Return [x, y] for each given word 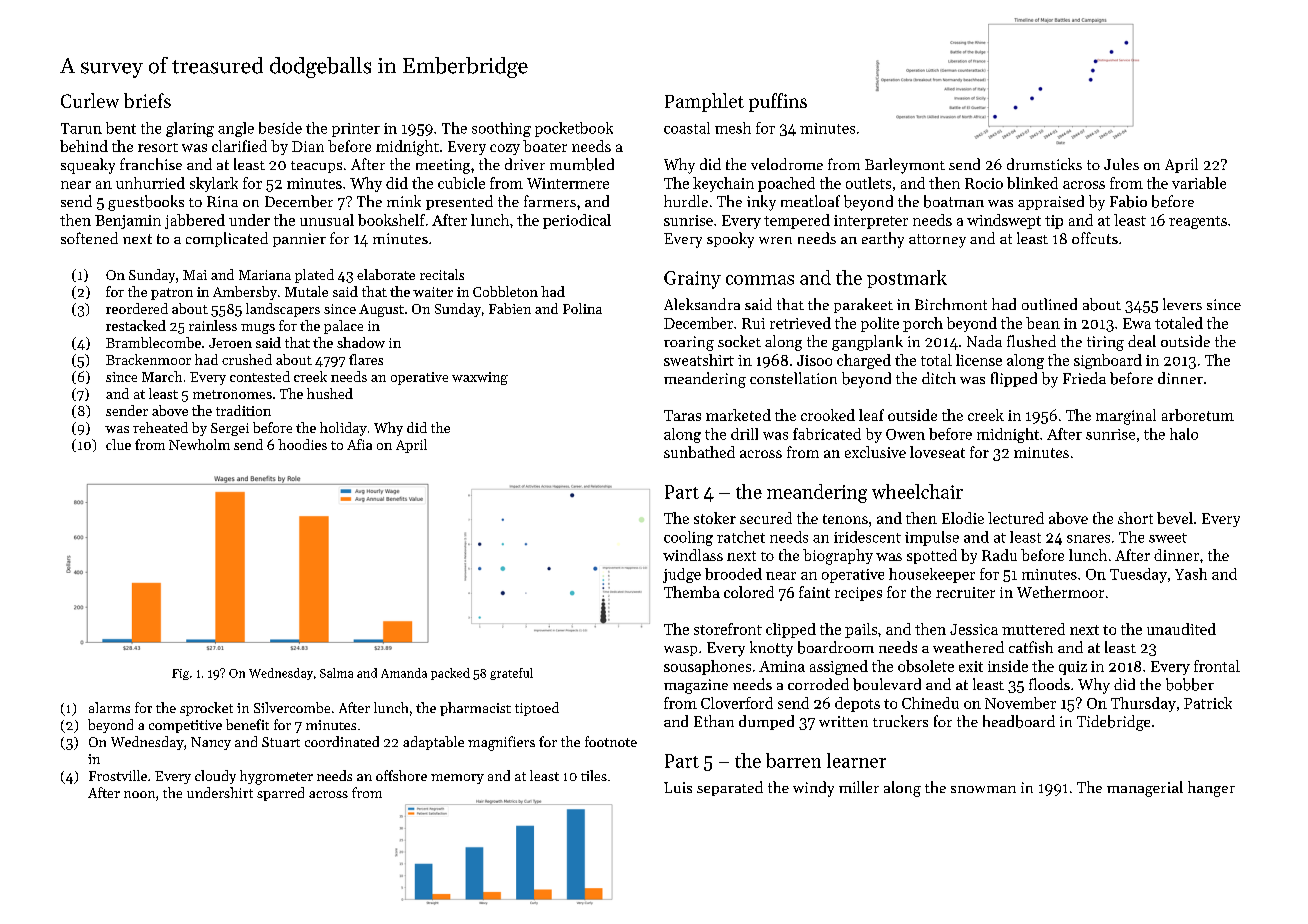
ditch [939, 378]
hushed [330, 393]
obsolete [926, 666]
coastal [687, 128]
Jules [1121, 164]
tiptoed [537, 709]
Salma [336, 673]
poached [786, 184]
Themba [692, 592]
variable [1199, 183]
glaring [190, 129]
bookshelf [391, 220]
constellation [793, 378]
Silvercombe [292, 707]
